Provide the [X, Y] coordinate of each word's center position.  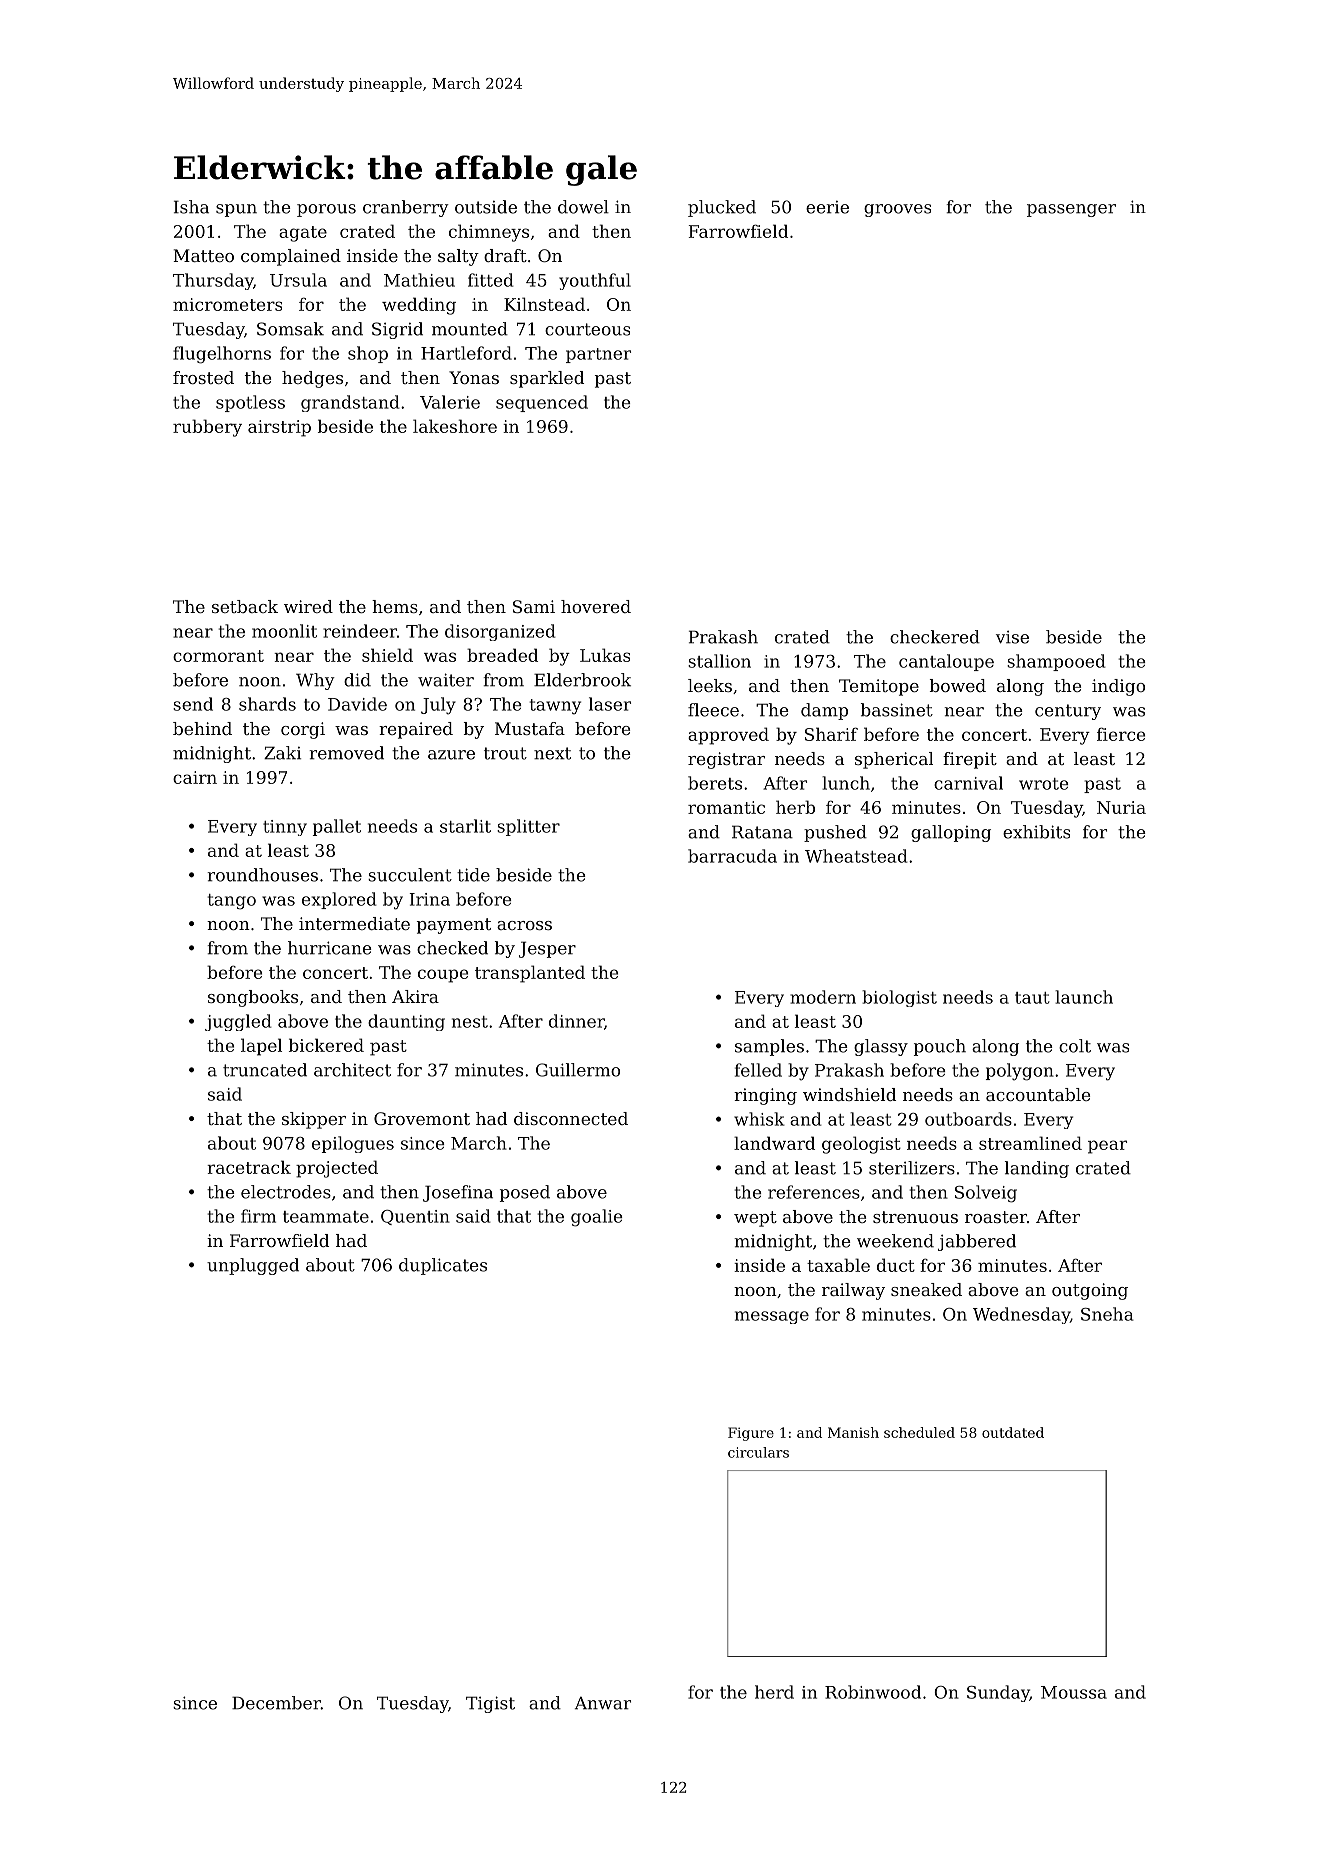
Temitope [879, 687]
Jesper [547, 949]
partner [598, 355]
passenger [1071, 210]
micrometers [227, 304]
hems [395, 606]
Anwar [603, 1703]
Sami [534, 606]
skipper [314, 1120]
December [276, 1703]
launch [1084, 997]
